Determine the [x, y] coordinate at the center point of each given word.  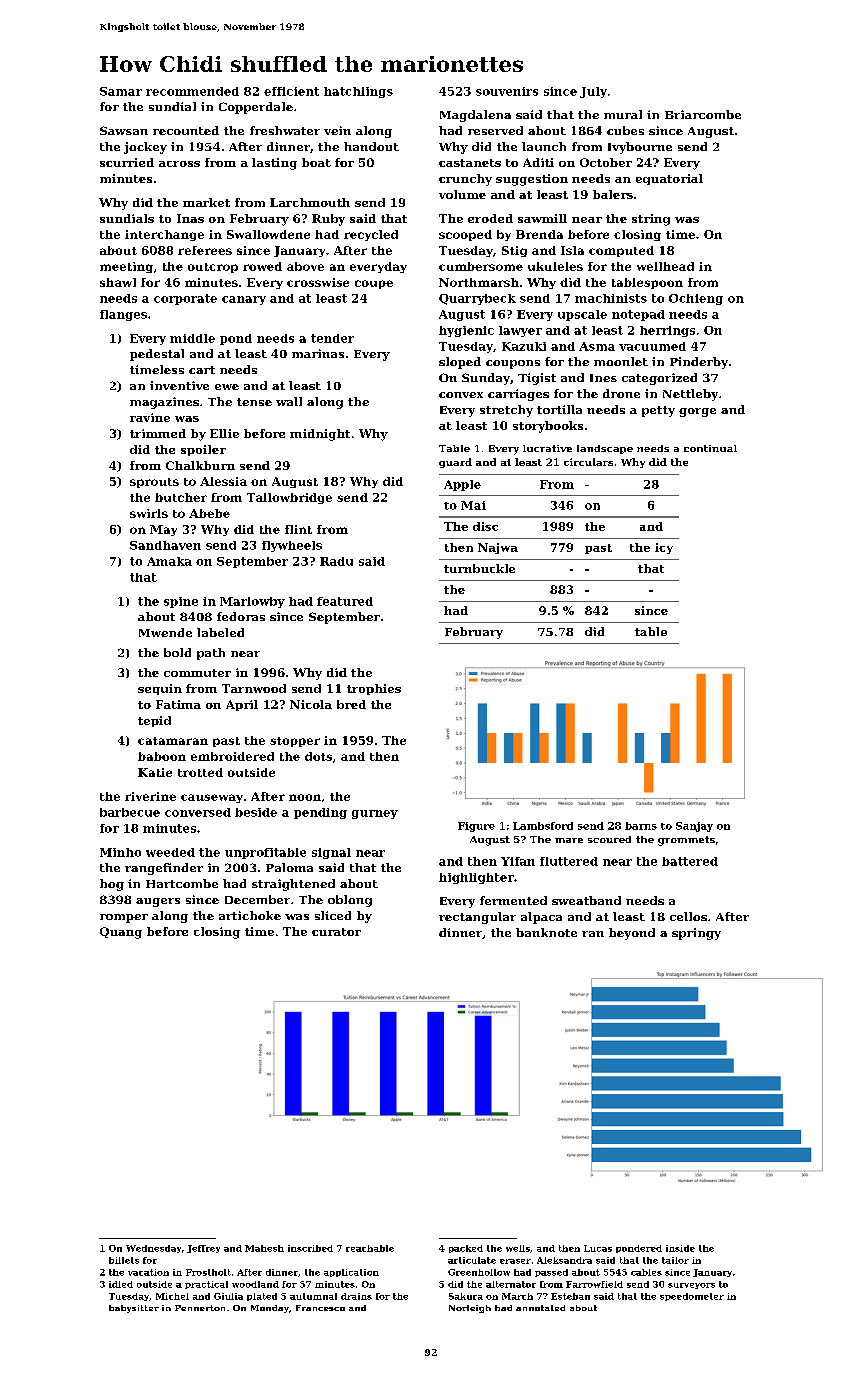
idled [121, 1284]
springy [696, 934]
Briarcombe [703, 114]
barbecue [130, 812]
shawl [118, 282]
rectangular [477, 918]
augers [158, 902]
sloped [460, 363]
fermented [513, 900]
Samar [121, 91]
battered [690, 861]
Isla [572, 250]
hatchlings [358, 92]
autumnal [313, 1296]
